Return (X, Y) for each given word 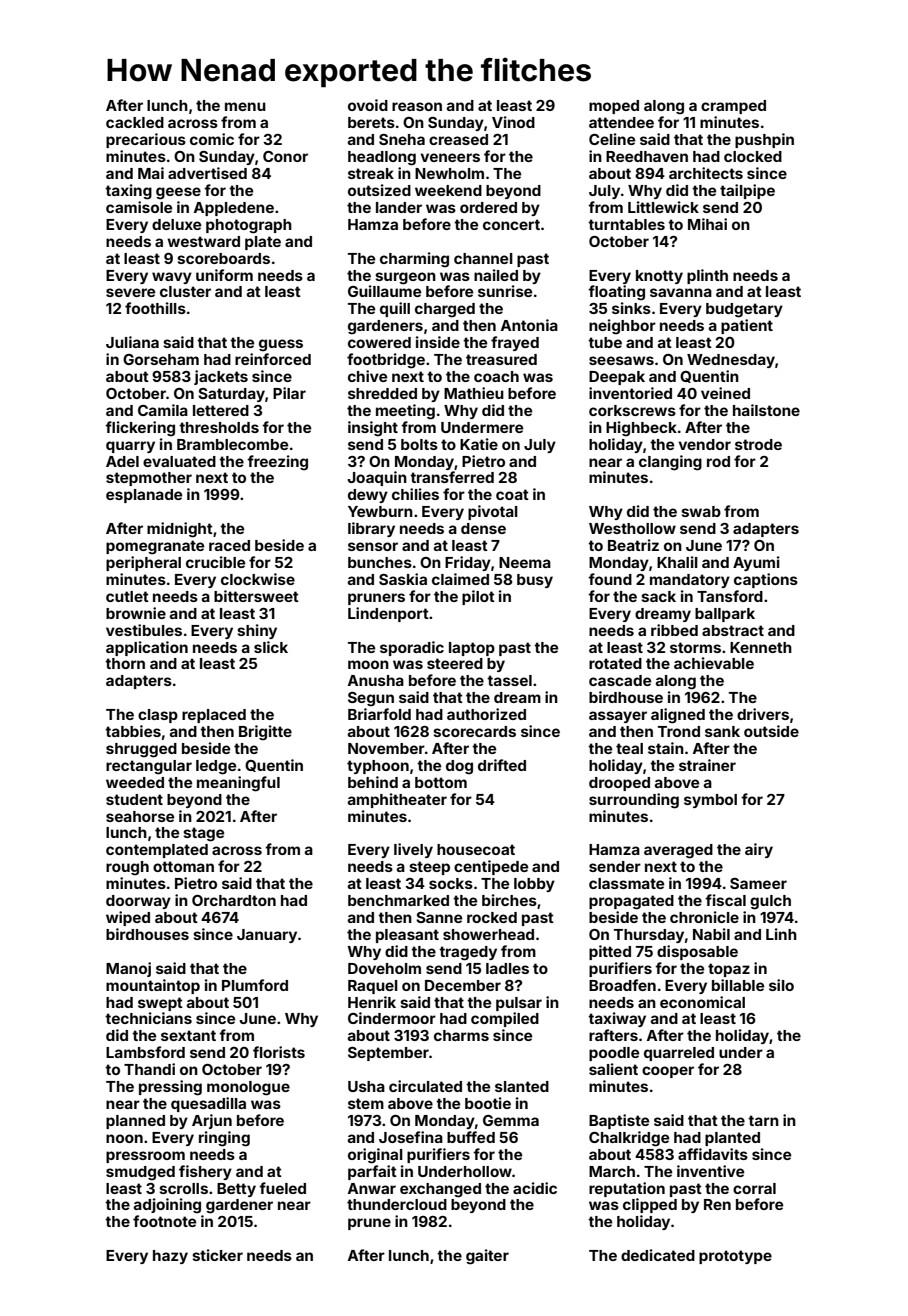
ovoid (368, 105)
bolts (419, 444)
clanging (670, 463)
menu (245, 106)
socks (451, 883)
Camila (163, 410)
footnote (164, 1221)
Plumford (255, 985)
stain (666, 748)
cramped (733, 107)
